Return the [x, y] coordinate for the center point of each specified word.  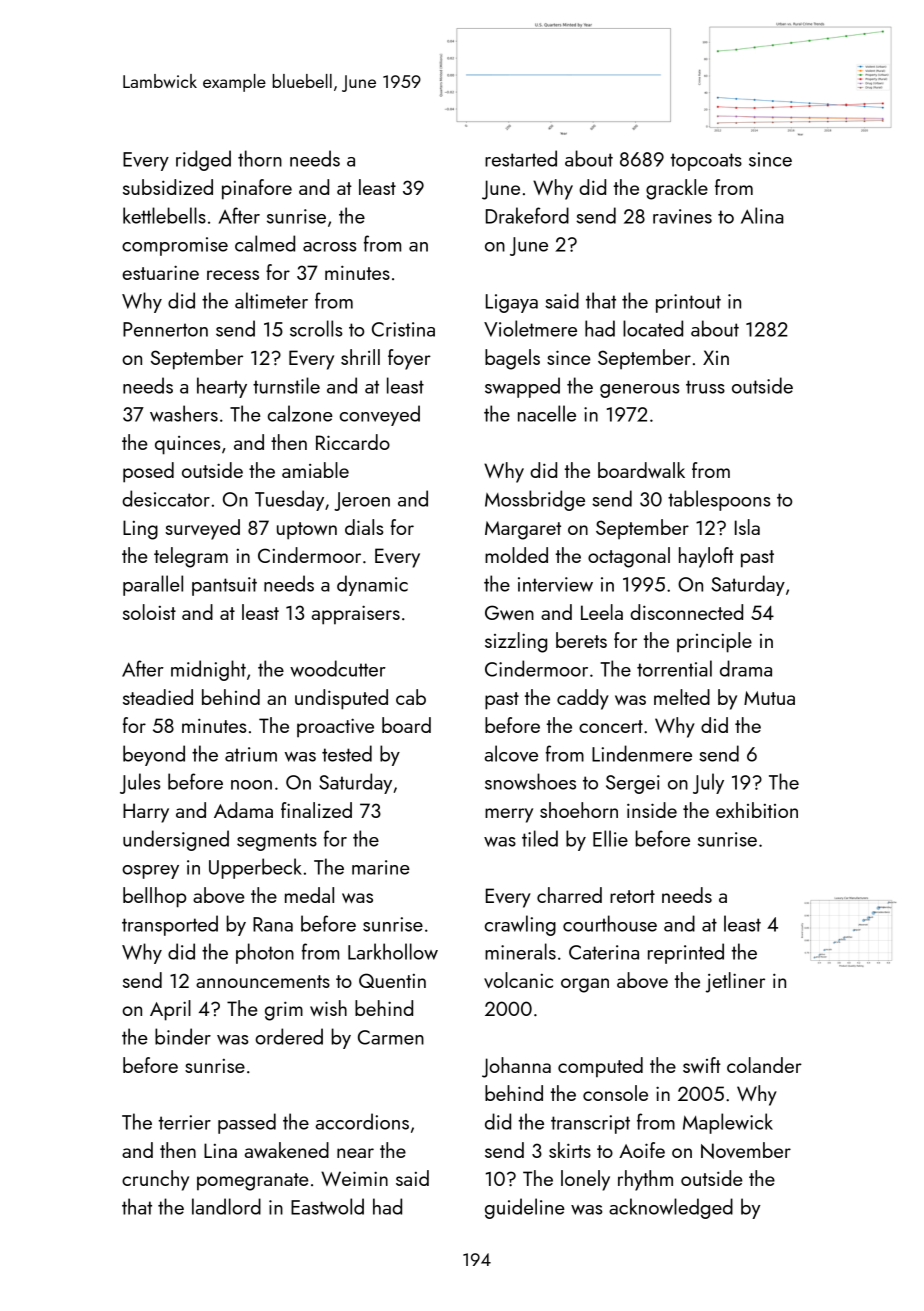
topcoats [706, 162]
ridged [203, 160]
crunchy [155, 1180]
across [330, 247]
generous [640, 391]
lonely [585, 1180]
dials [364, 527]
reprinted [686, 953]
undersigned [176, 840]
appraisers [356, 615]
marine [381, 867]
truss [705, 387]
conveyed [380, 415]
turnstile [286, 385]
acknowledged [671, 1208]
